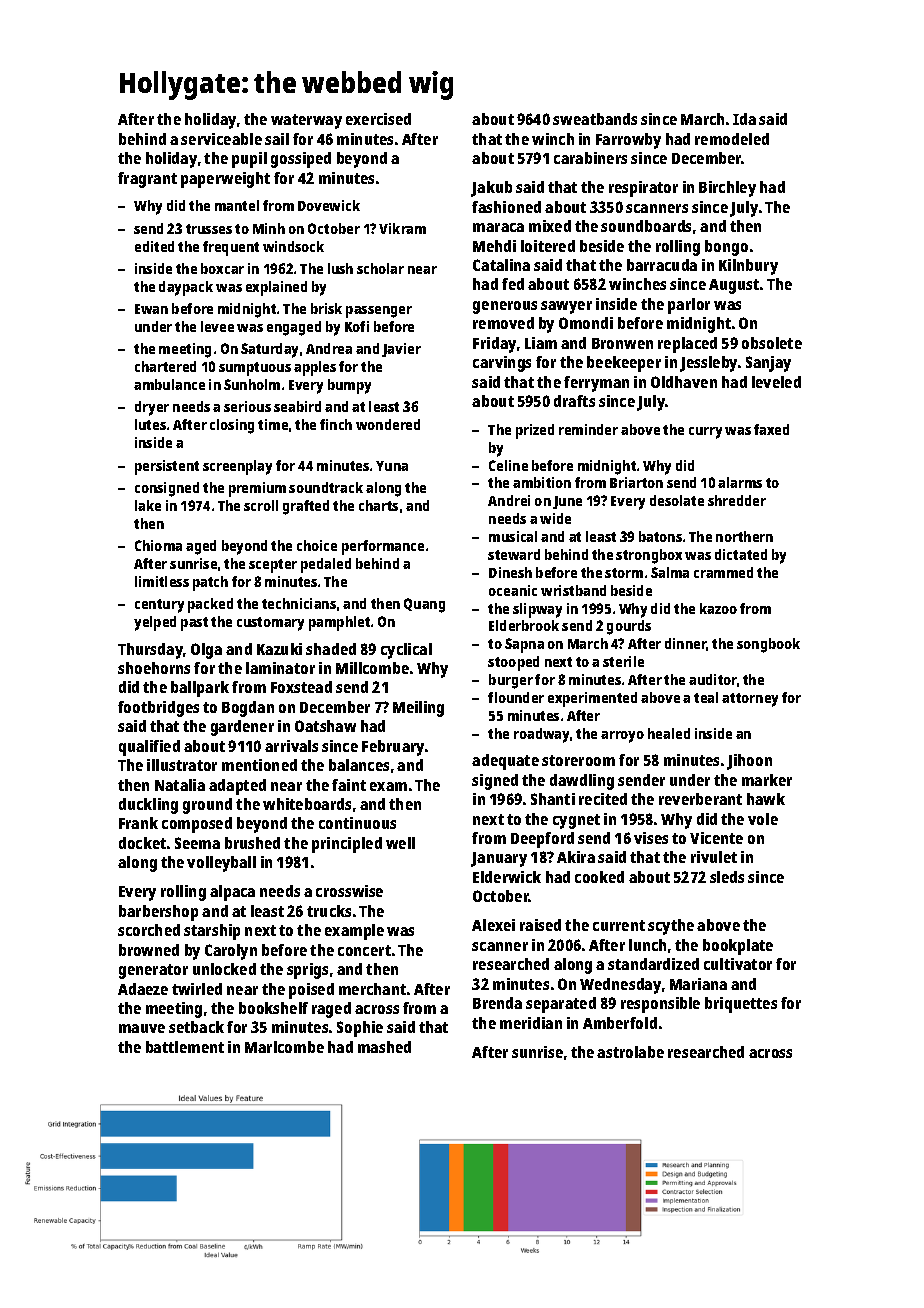 Image resolution: width=924 pixels, height=1308 pixels. What do you see at coordinates (540, 925) in the screenshot?
I see `raised` at bounding box center [540, 925].
